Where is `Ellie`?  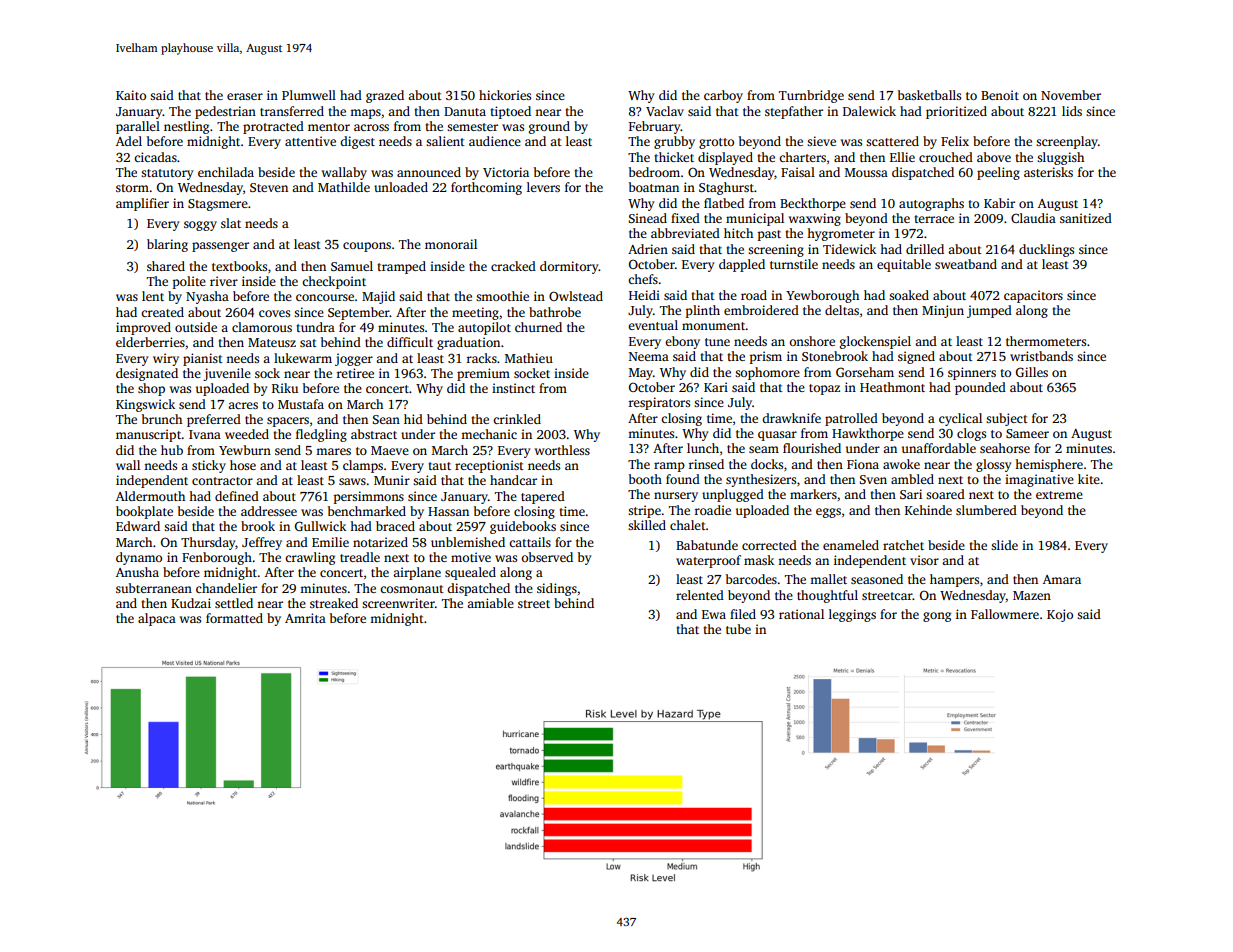 Ellie is located at coordinates (902, 157).
